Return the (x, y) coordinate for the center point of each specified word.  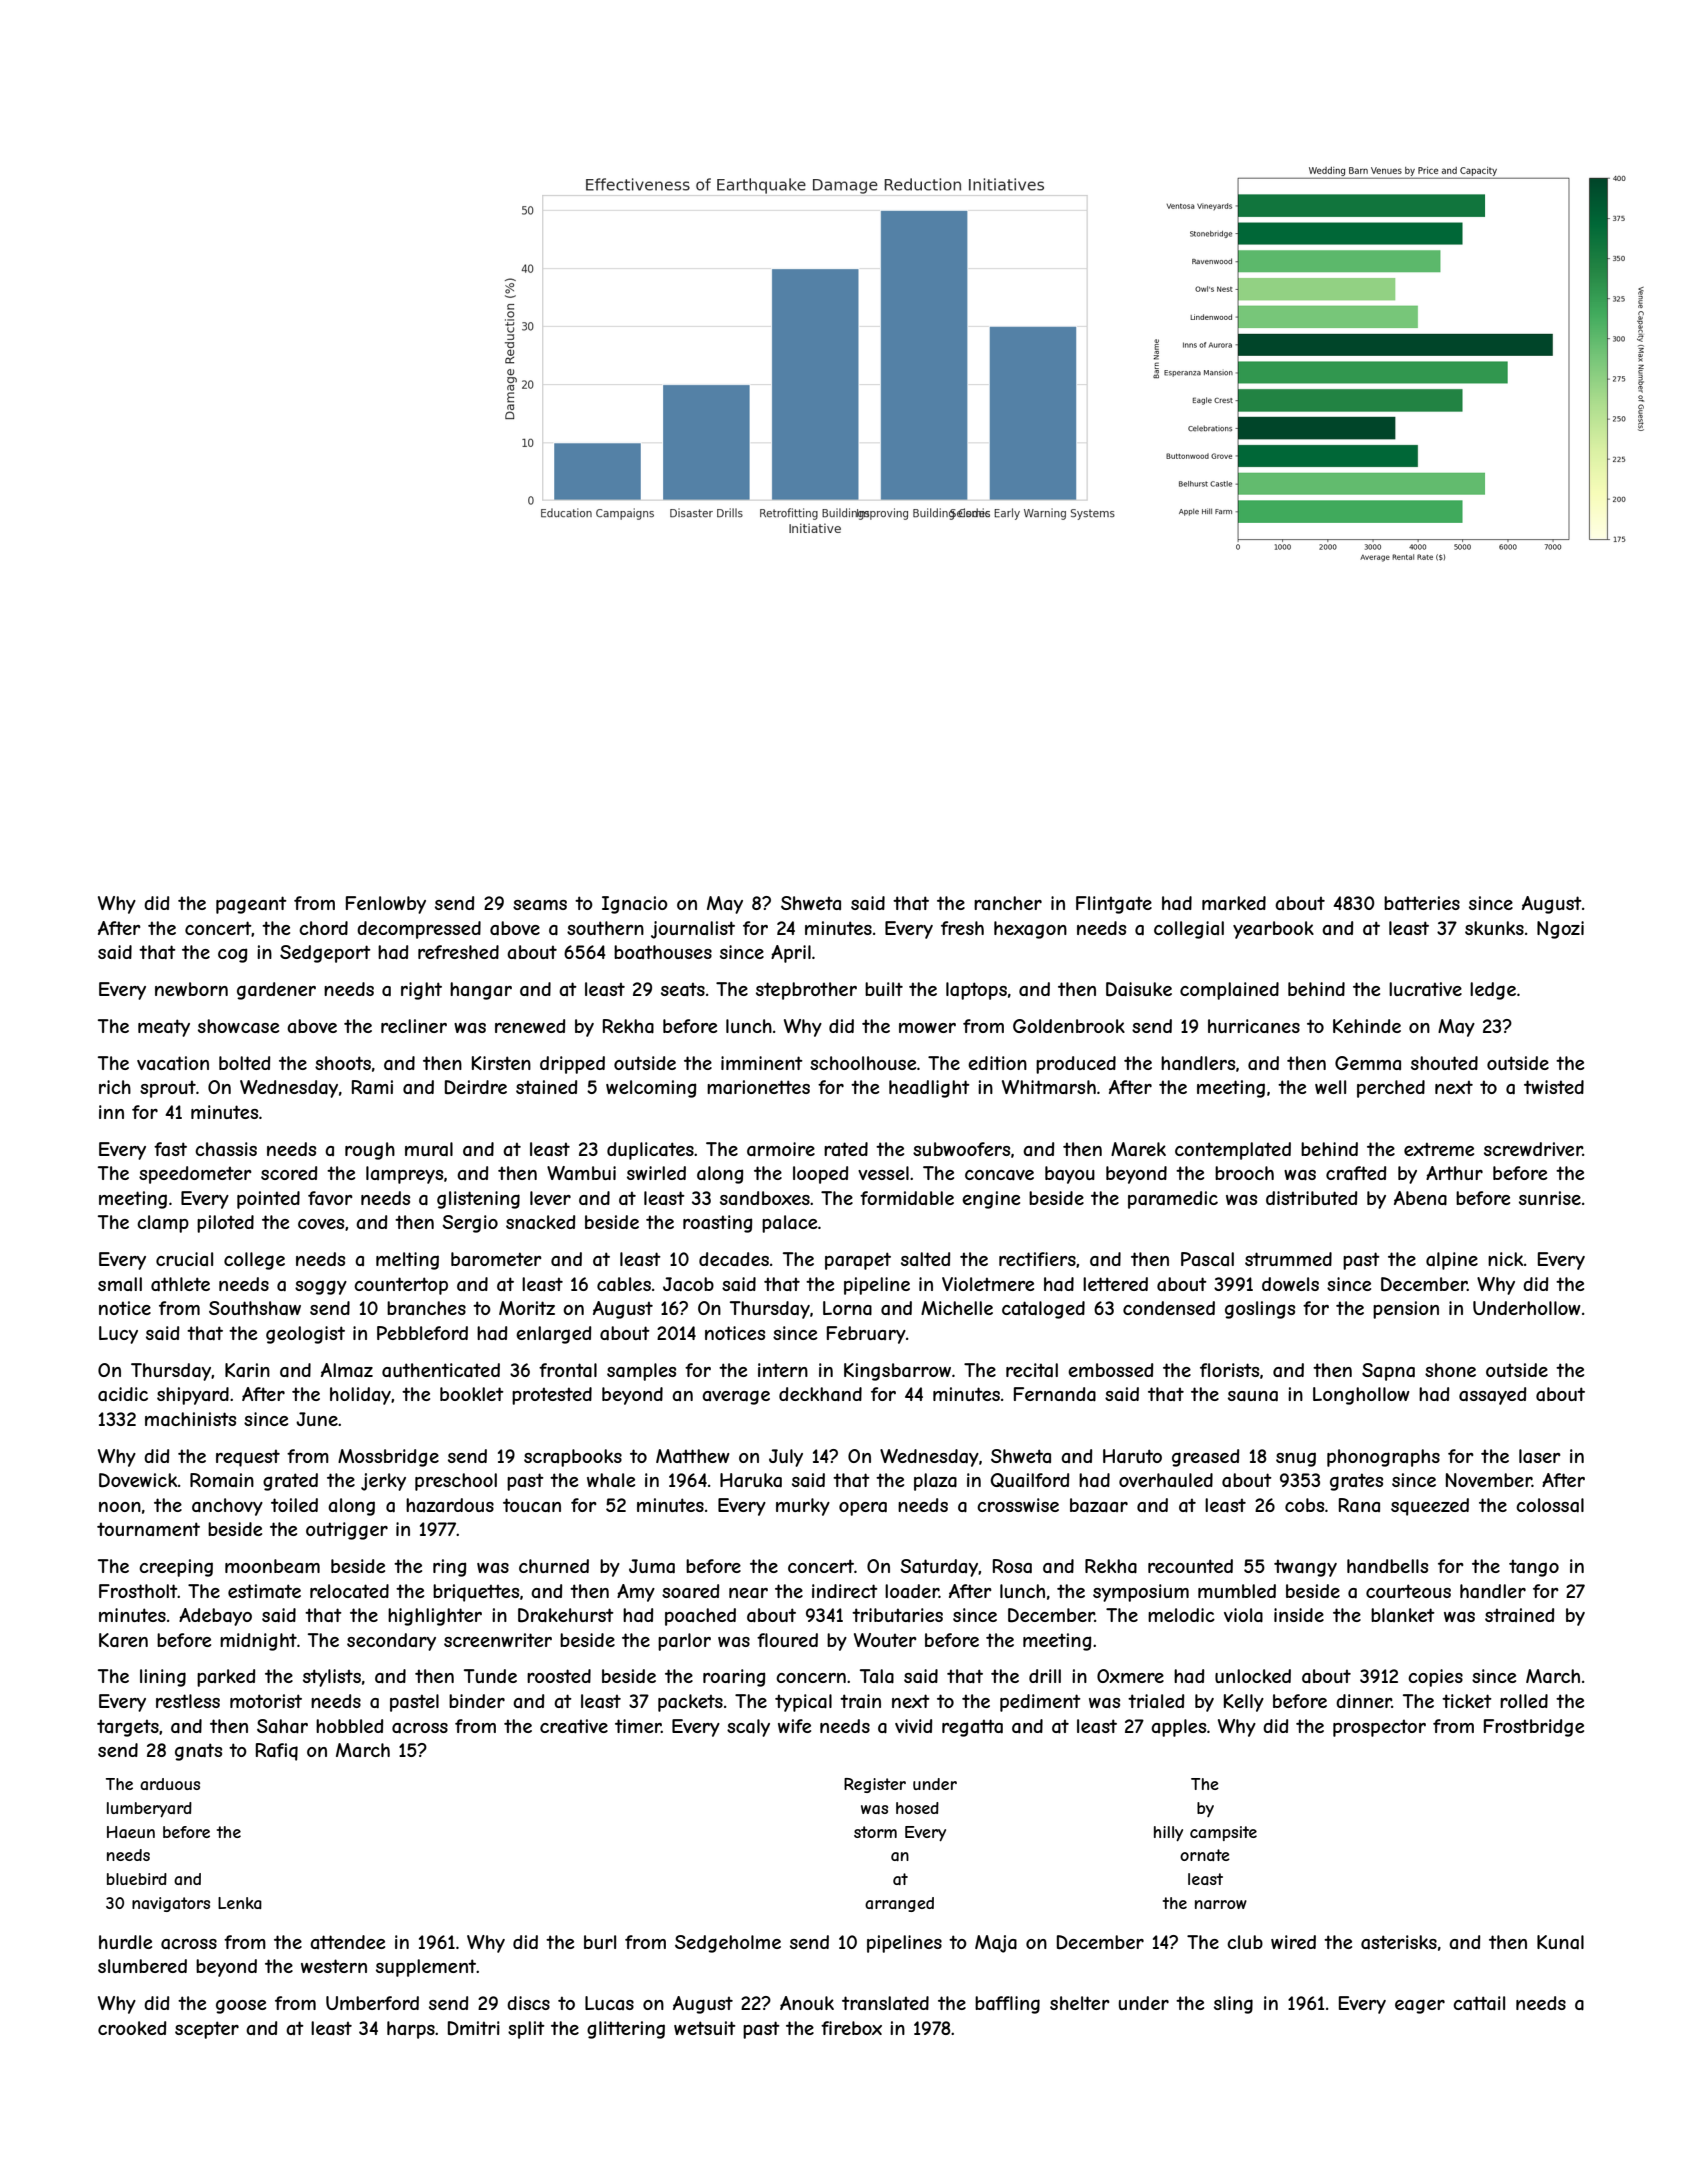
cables (624, 1284)
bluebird (137, 1879)
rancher (1008, 903)
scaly (748, 1728)
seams (540, 905)
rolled (1524, 1701)
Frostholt (138, 1591)
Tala (877, 1676)
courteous (1408, 1591)
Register (875, 1785)
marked (1234, 903)
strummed (1288, 1259)
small (120, 1284)
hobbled (349, 1726)
